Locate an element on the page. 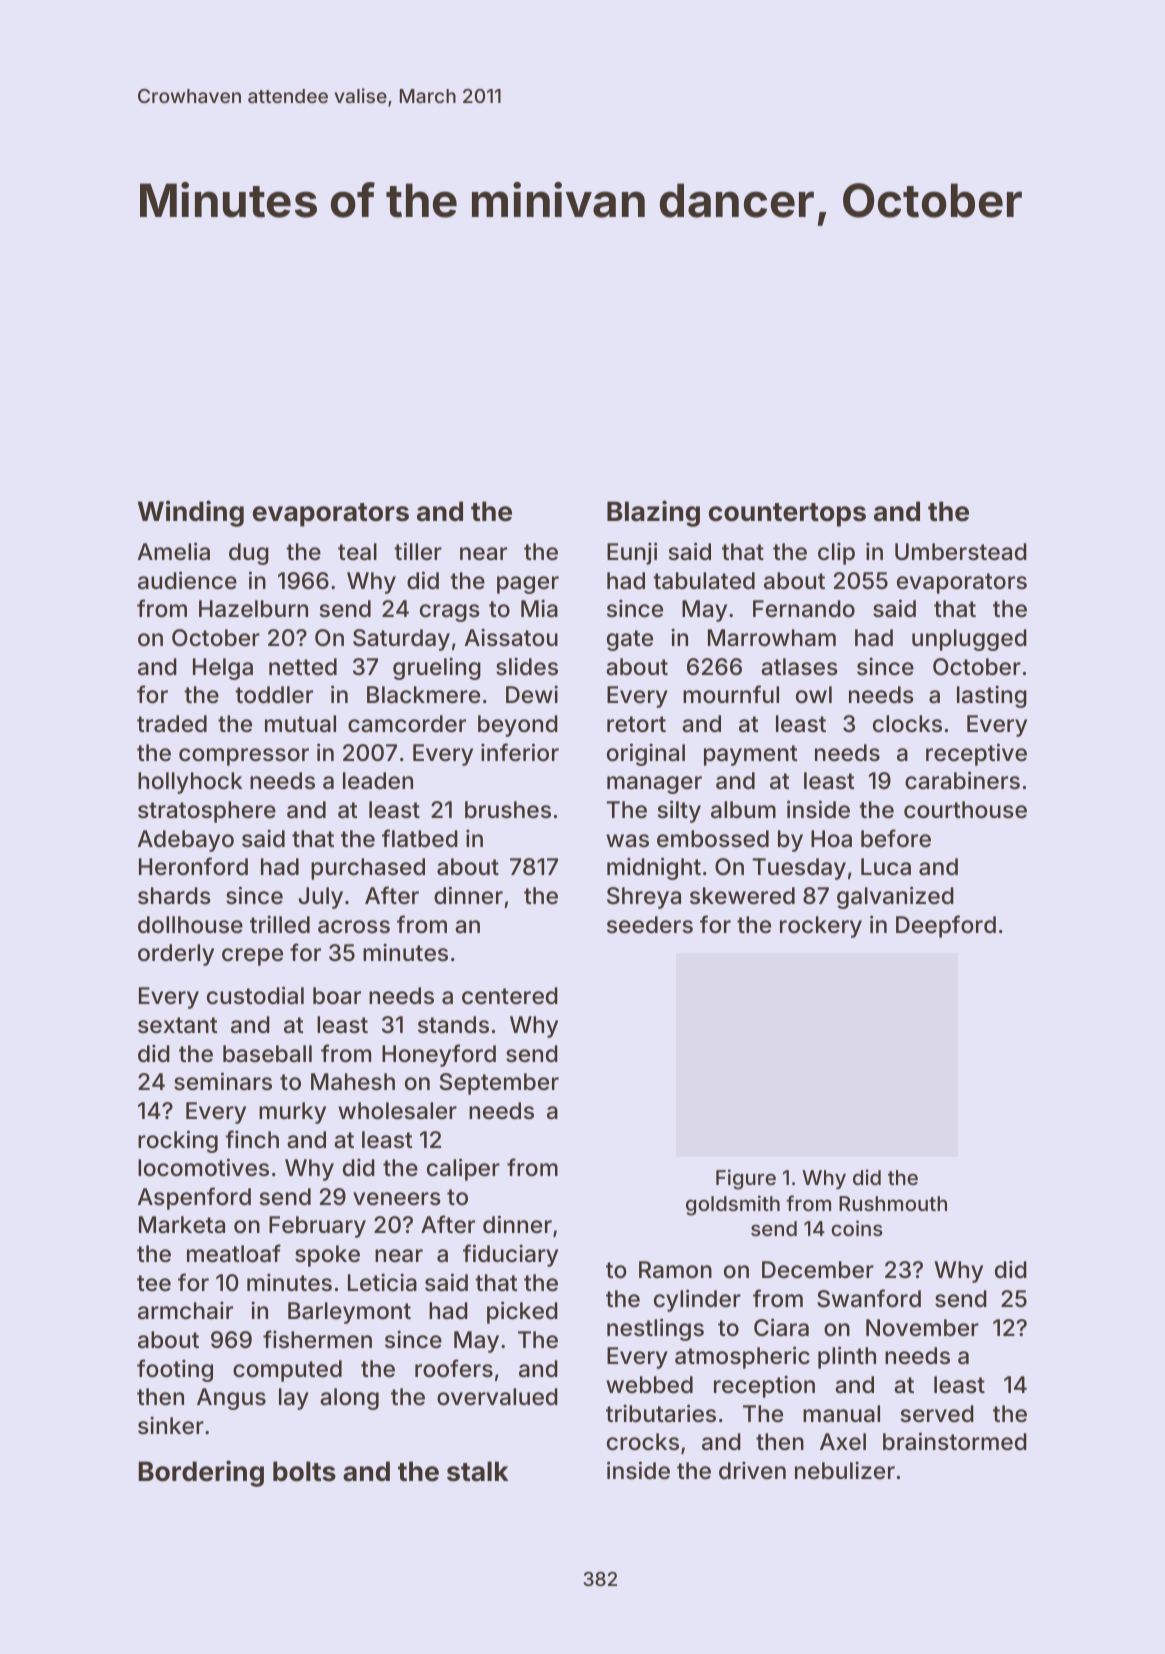 The height and width of the image is (1654, 1165). Blazing is located at coordinates (653, 513).
